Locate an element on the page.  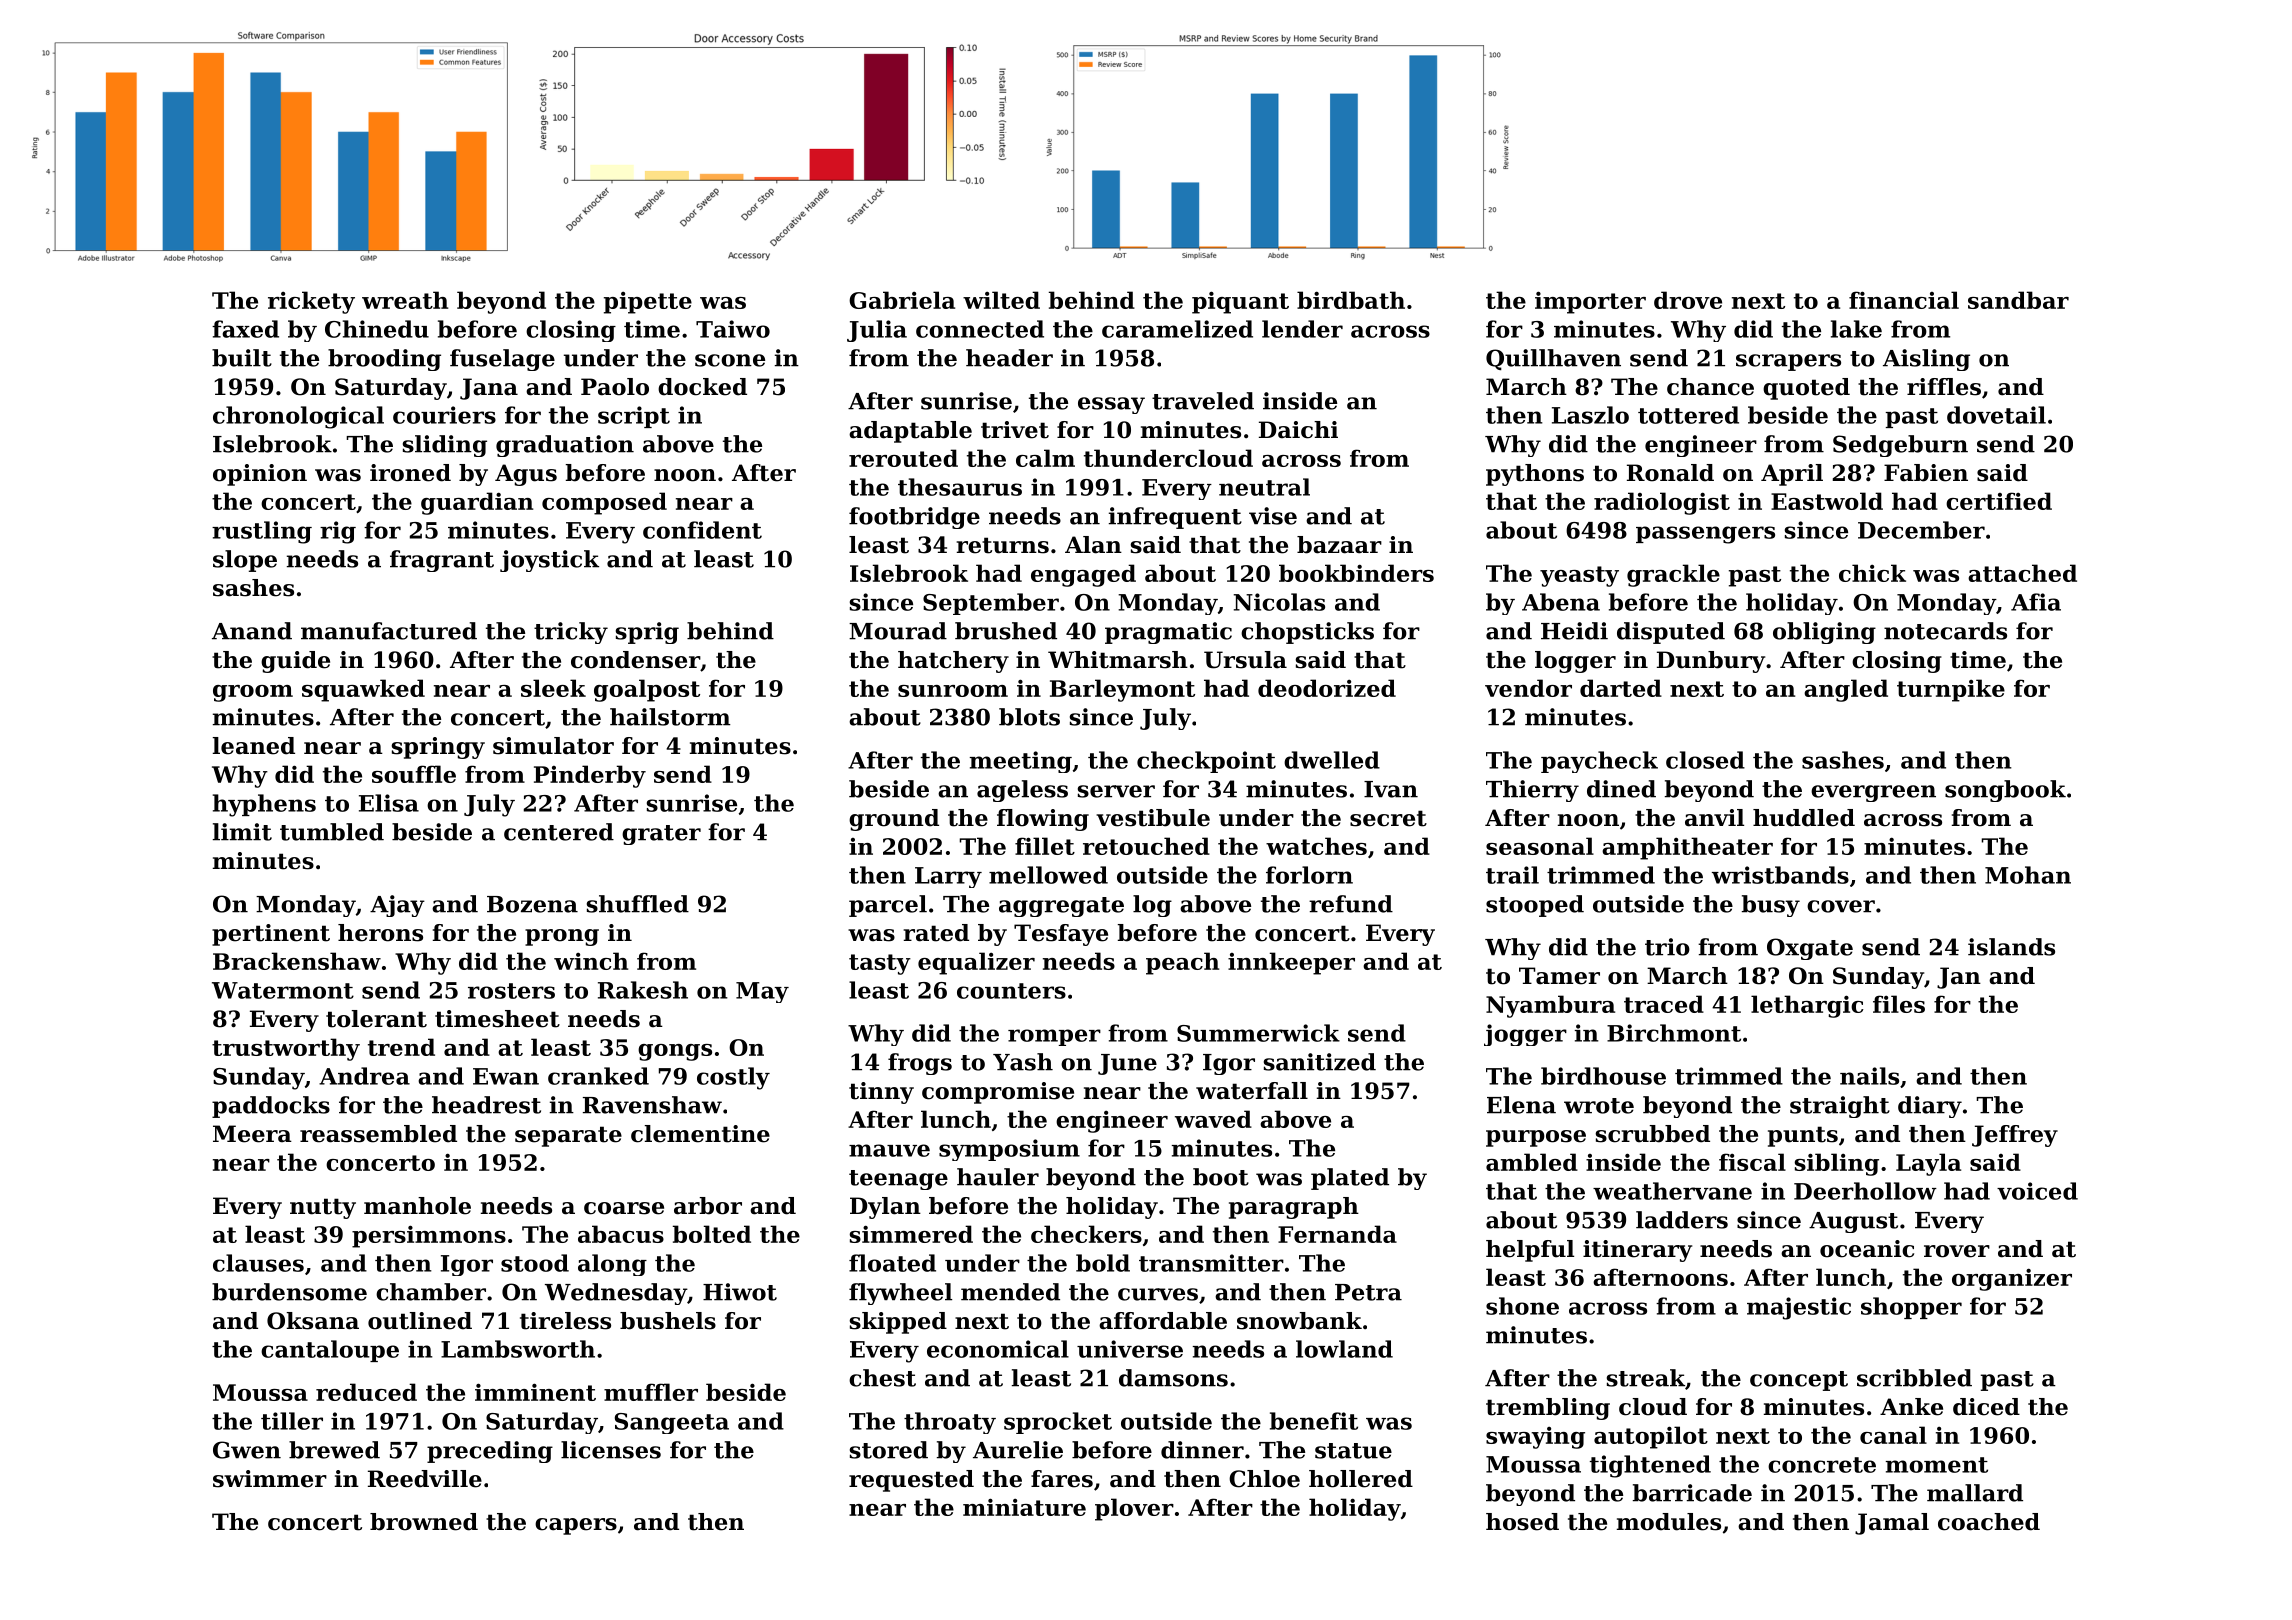
Oksana is located at coordinates (313, 1321).
